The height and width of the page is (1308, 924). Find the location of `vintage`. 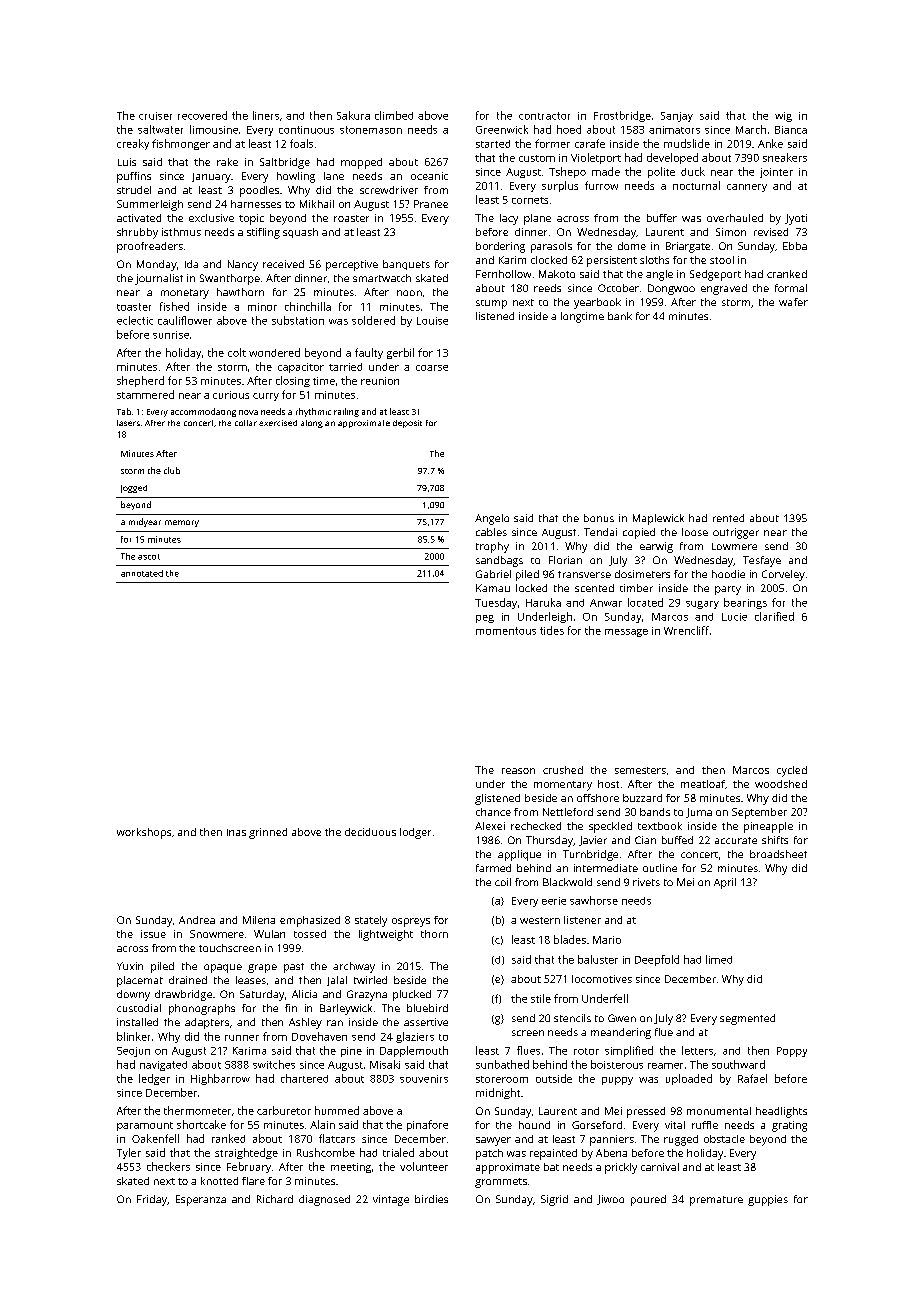

vintage is located at coordinates (391, 1200).
